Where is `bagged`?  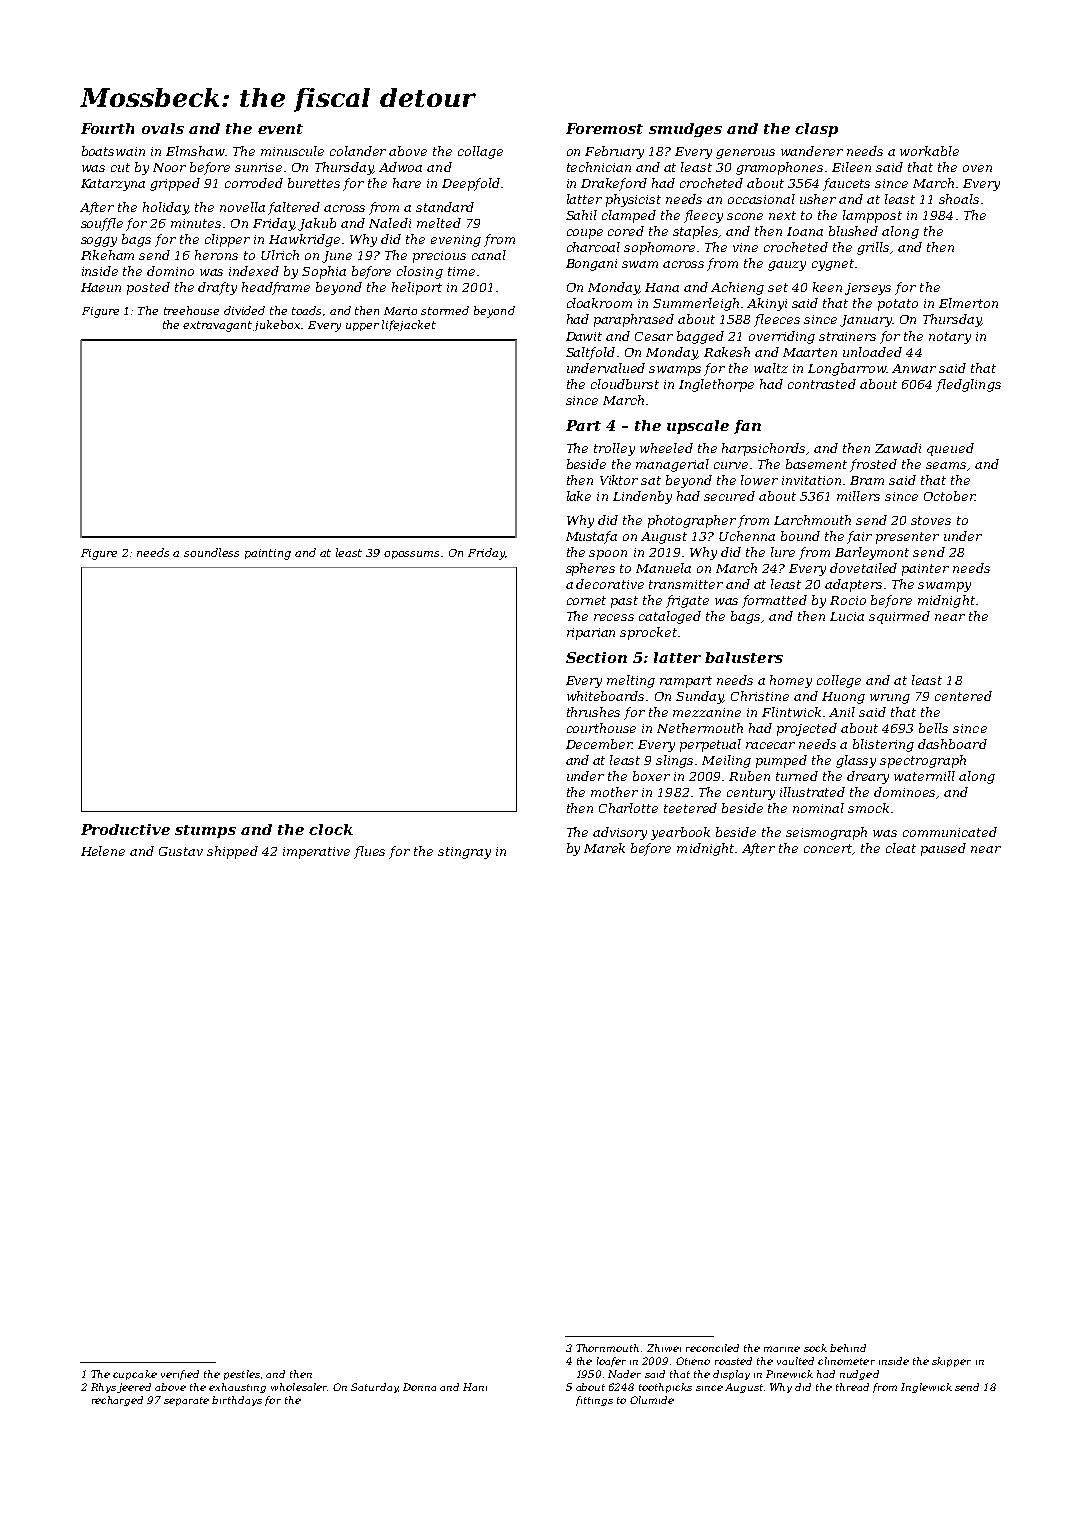
bagged is located at coordinates (700, 337).
